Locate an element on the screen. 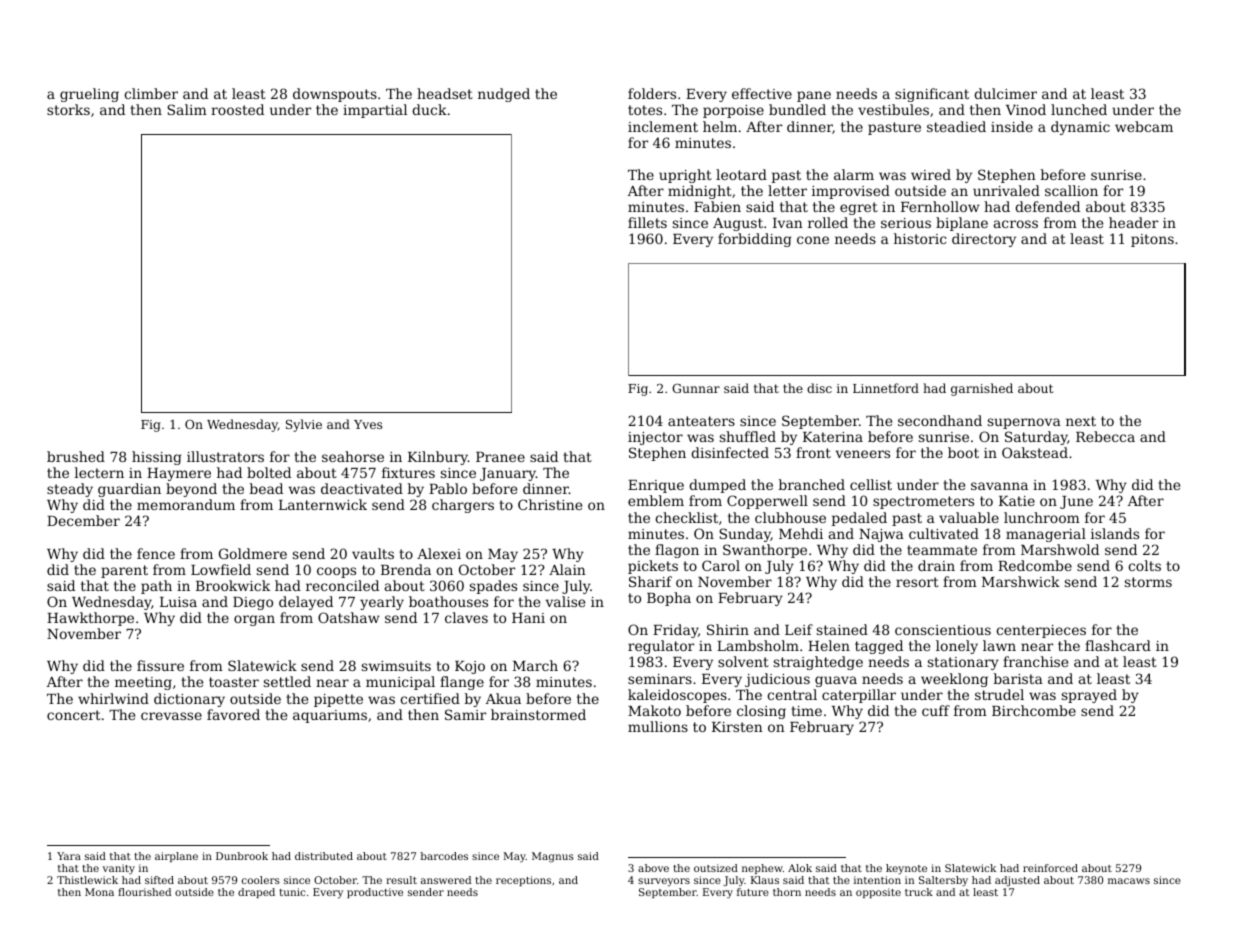  storms is located at coordinates (1148, 582).
